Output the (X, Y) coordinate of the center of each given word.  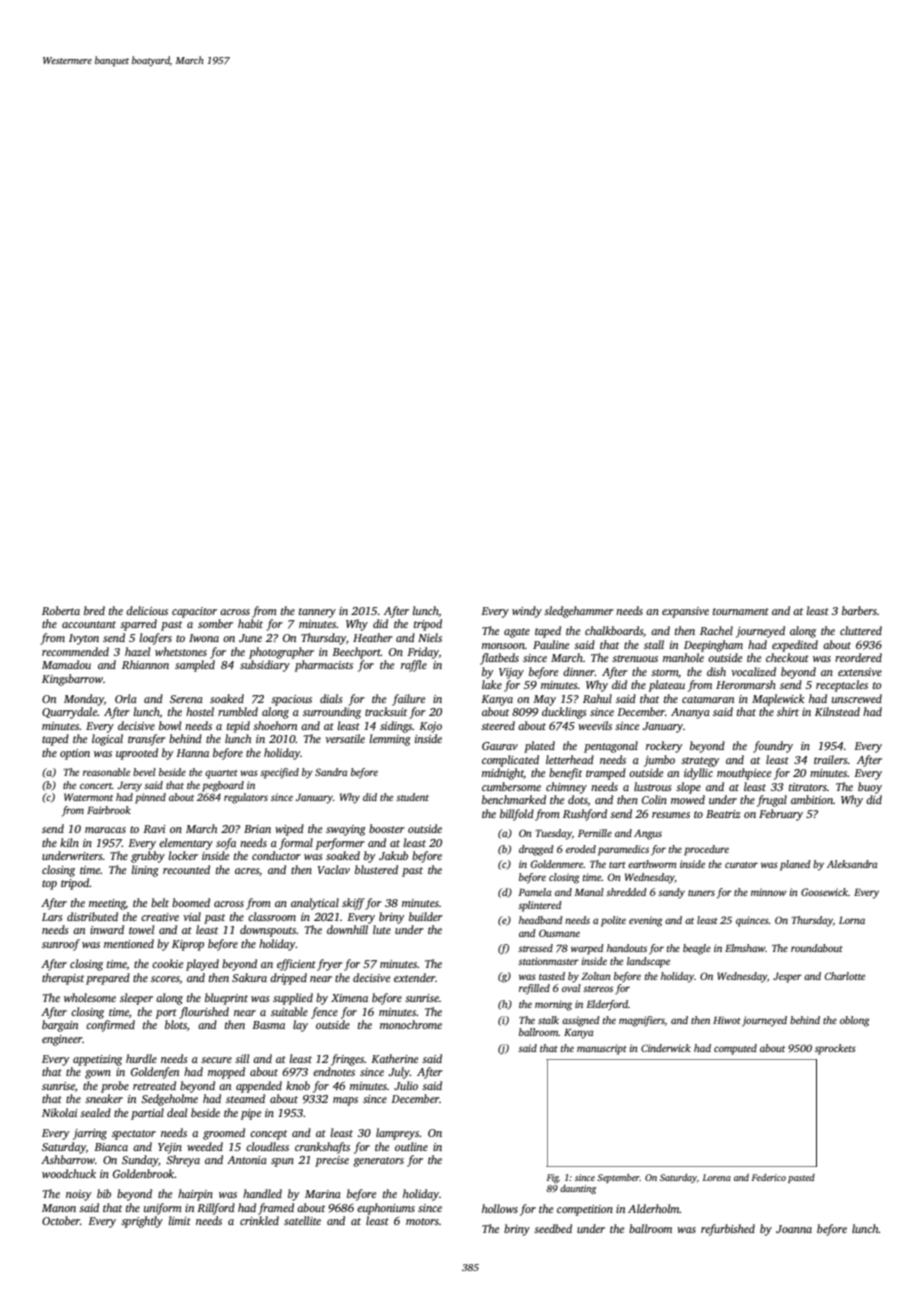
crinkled (259, 1220)
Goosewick (824, 892)
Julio (406, 1085)
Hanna (192, 753)
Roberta (61, 610)
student (412, 797)
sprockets (835, 1049)
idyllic (698, 774)
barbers (859, 610)
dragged (536, 850)
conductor (276, 855)
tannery (317, 613)
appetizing (97, 1060)
